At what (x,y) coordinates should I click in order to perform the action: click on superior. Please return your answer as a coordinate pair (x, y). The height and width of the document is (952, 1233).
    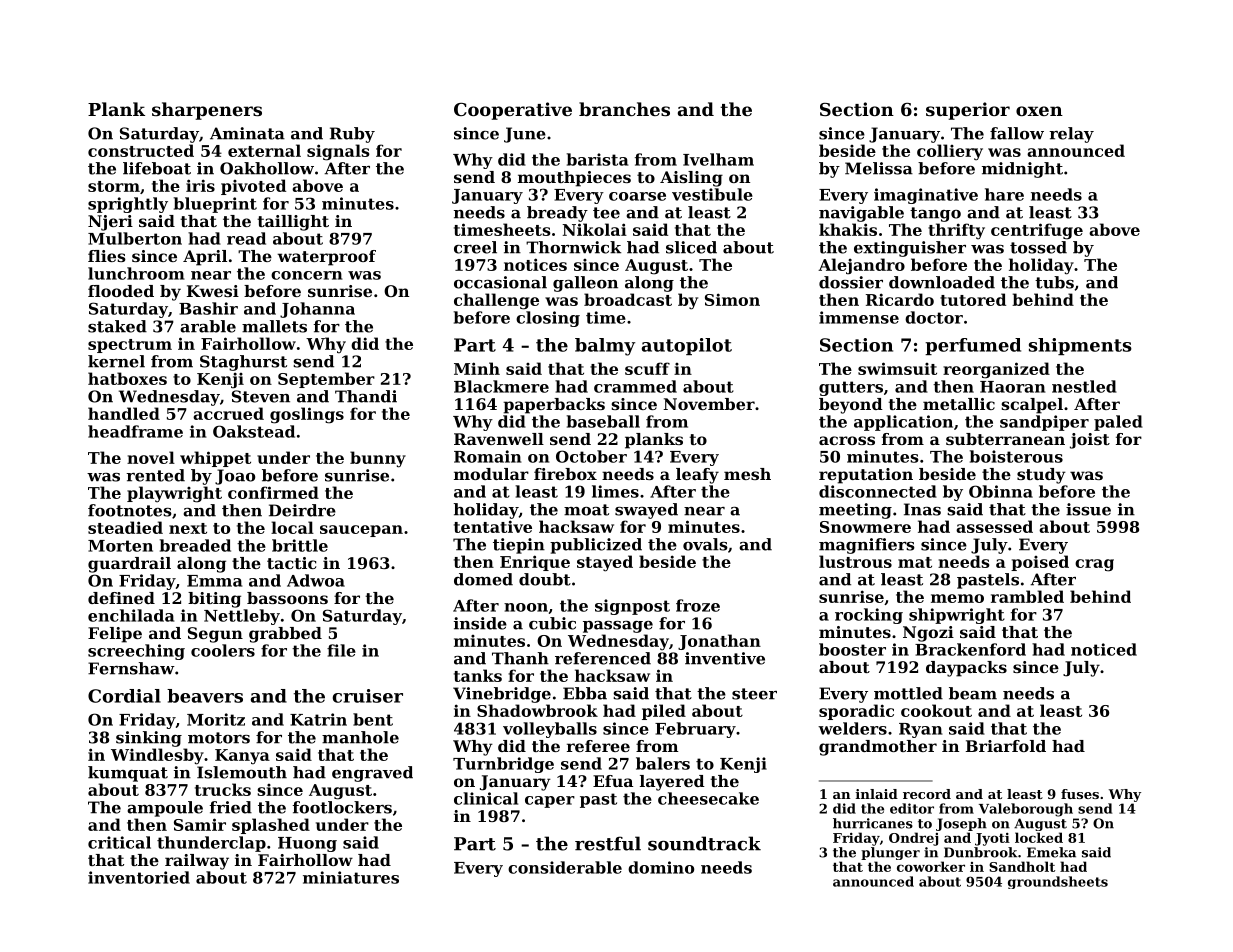
    Looking at the image, I should click on (968, 111).
